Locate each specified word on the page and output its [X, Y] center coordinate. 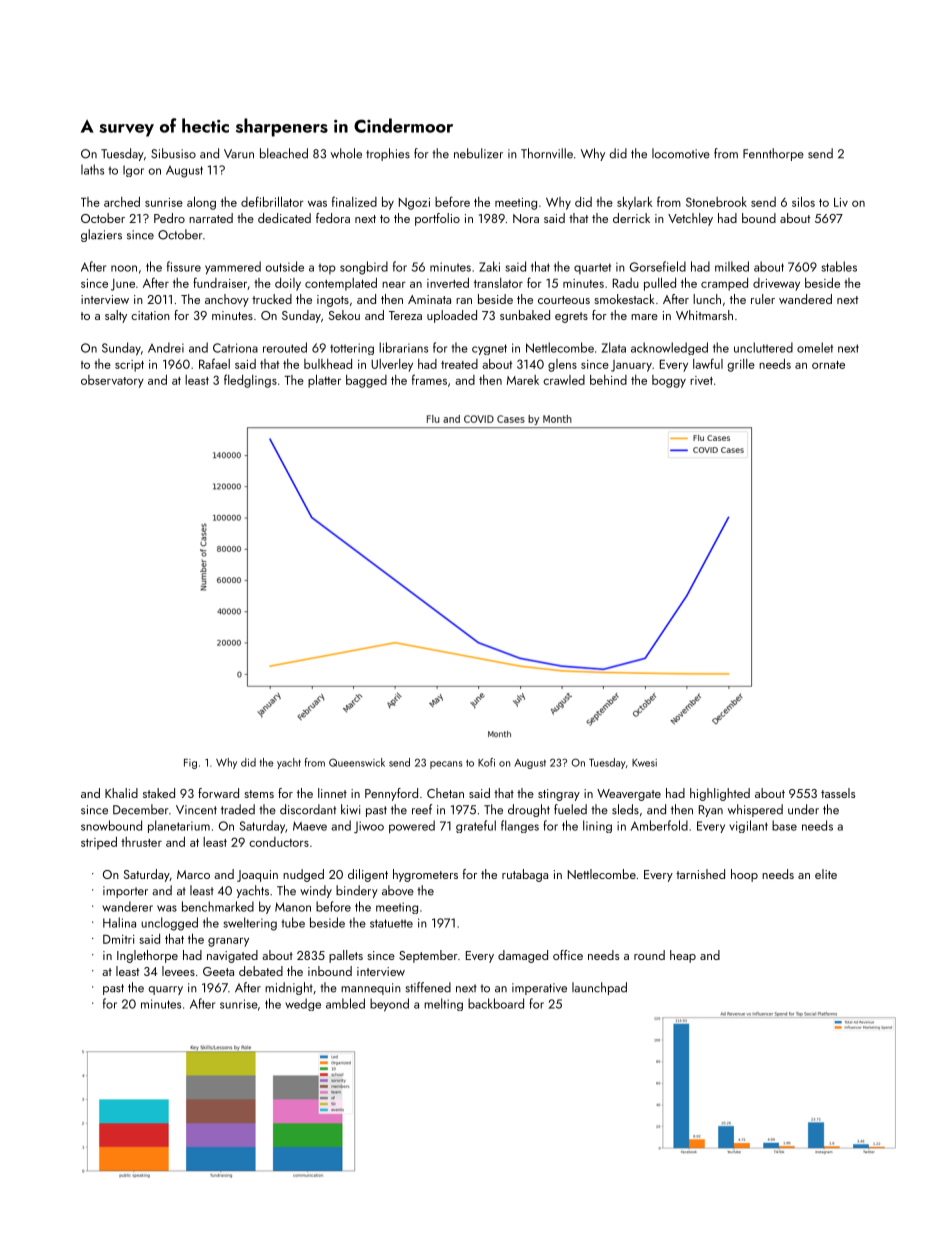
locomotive [681, 153]
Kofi [486, 762]
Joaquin [257, 876]
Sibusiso [173, 153]
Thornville [547, 153]
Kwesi [644, 763]
